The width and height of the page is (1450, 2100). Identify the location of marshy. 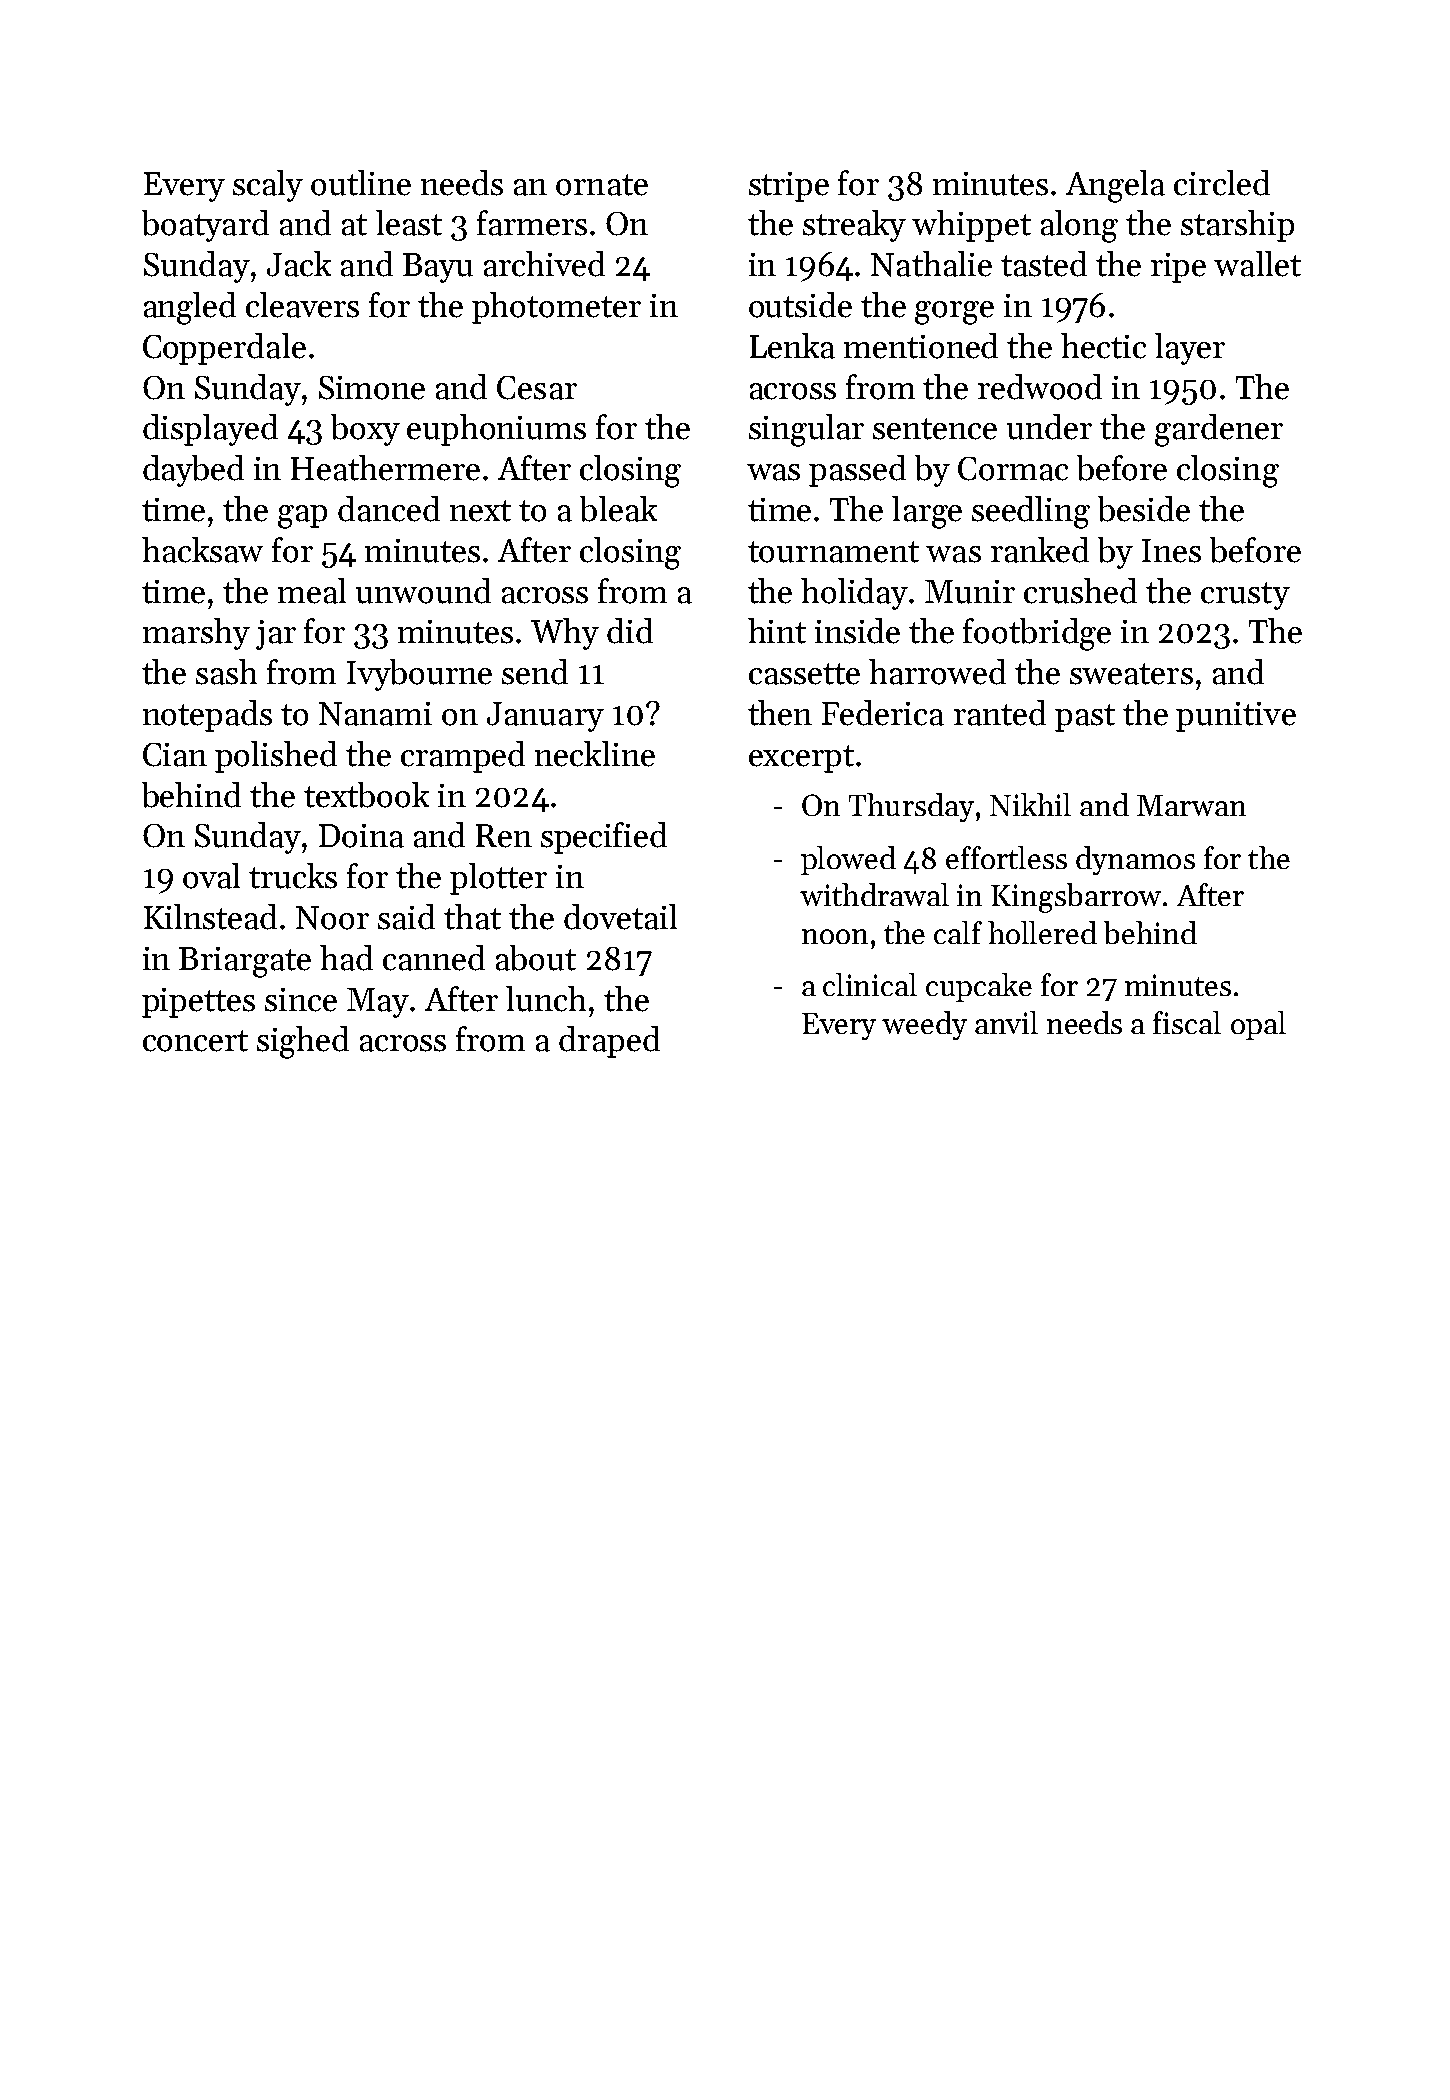
(196, 634).
